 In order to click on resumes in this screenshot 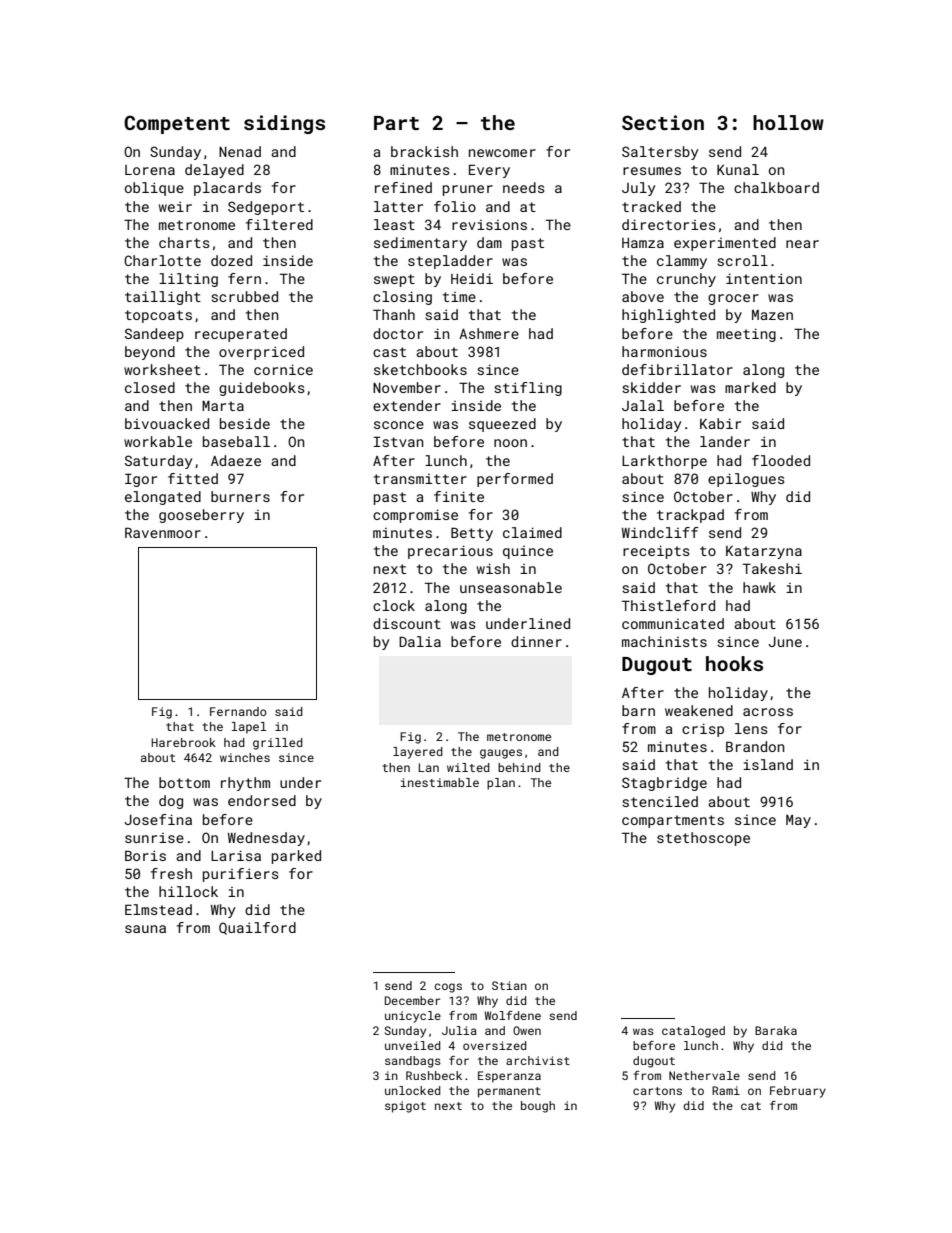, I will do `click(652, 171)`.
